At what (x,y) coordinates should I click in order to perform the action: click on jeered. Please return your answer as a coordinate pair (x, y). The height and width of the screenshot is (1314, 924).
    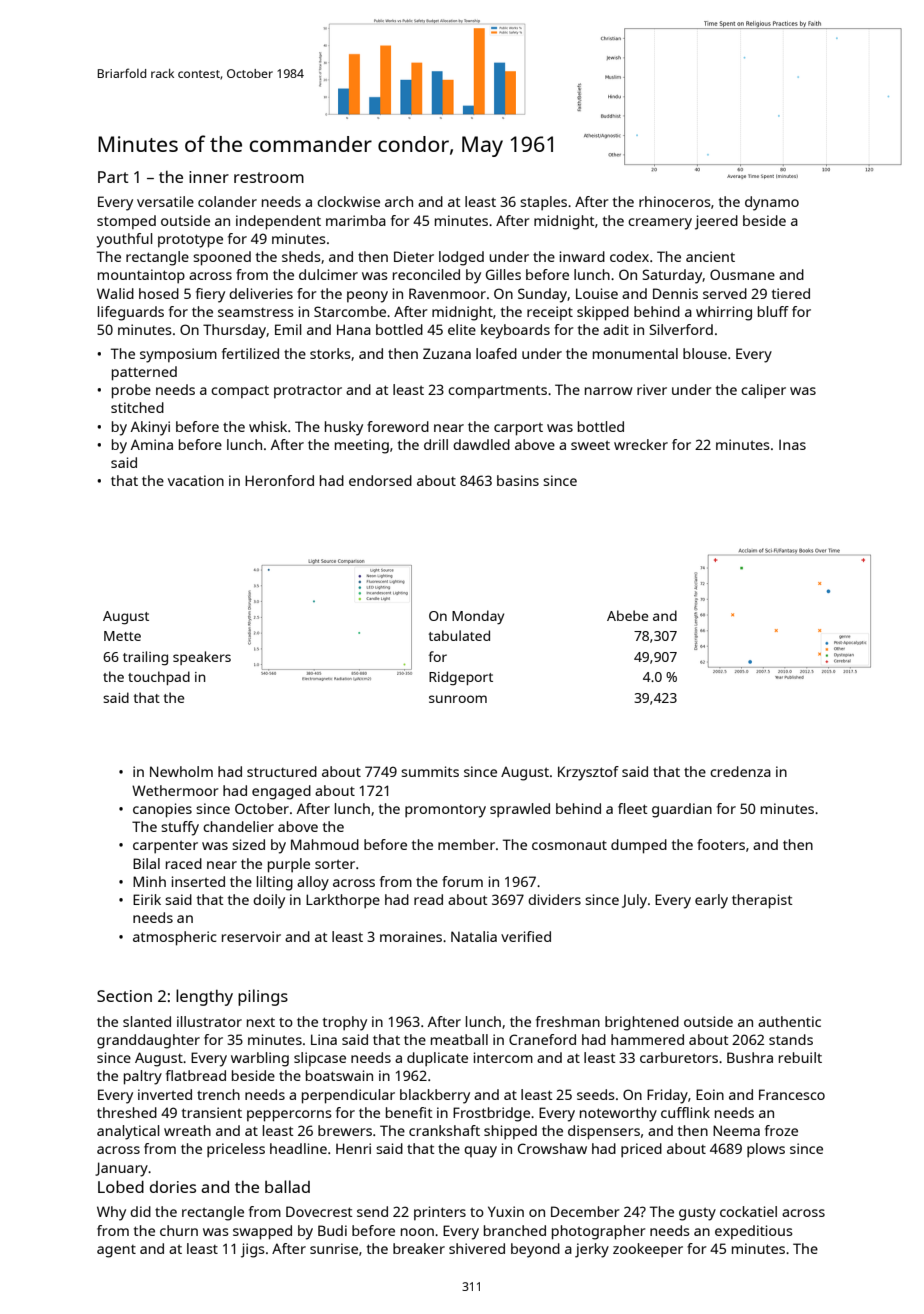
    Looking at the image, I should click on (716, 222).
